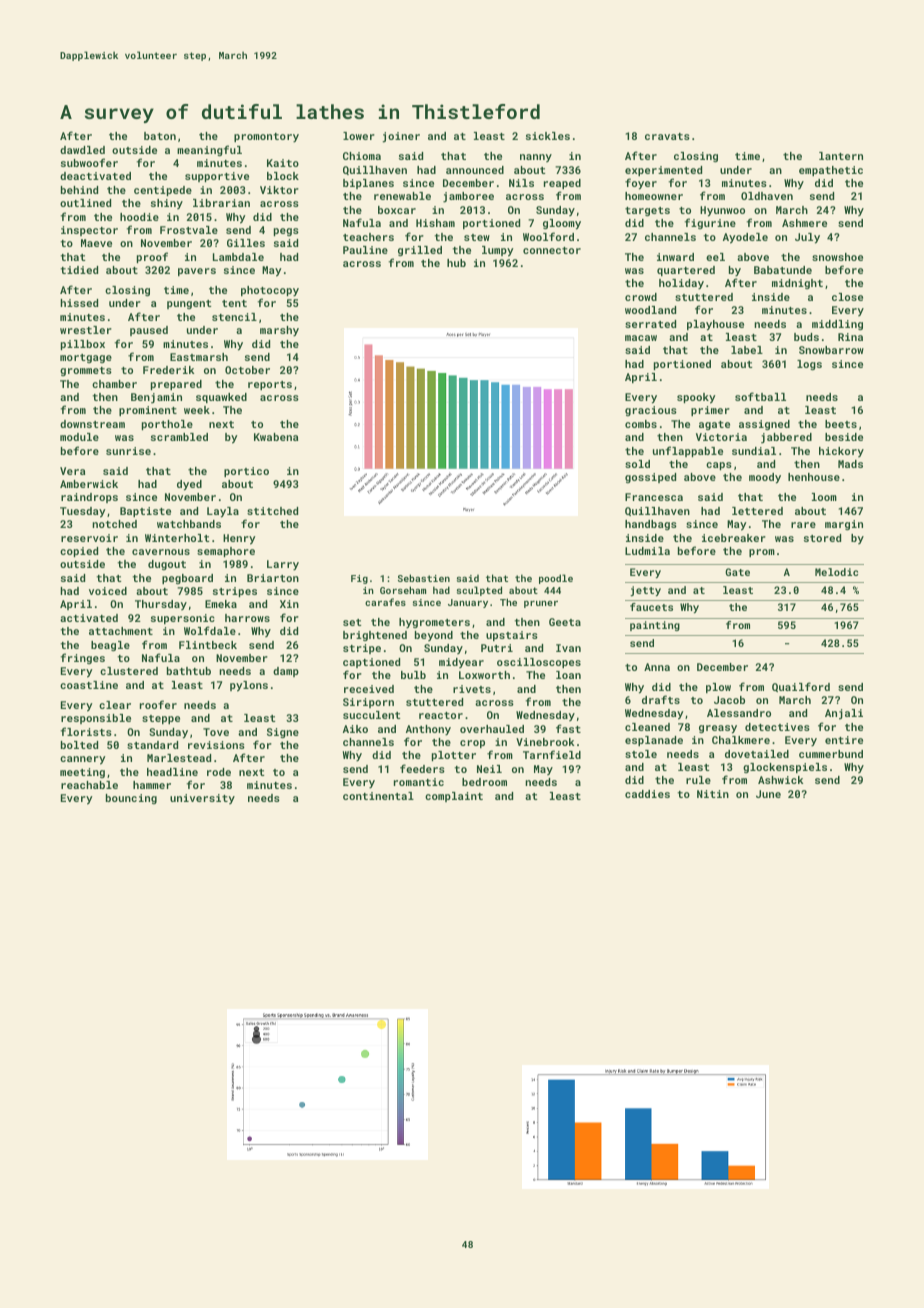 The width and height of the screenshot is (924, 1308). Describe the element at coordinates (556, 579) in the screenshot. I see `poodle` at that location.
